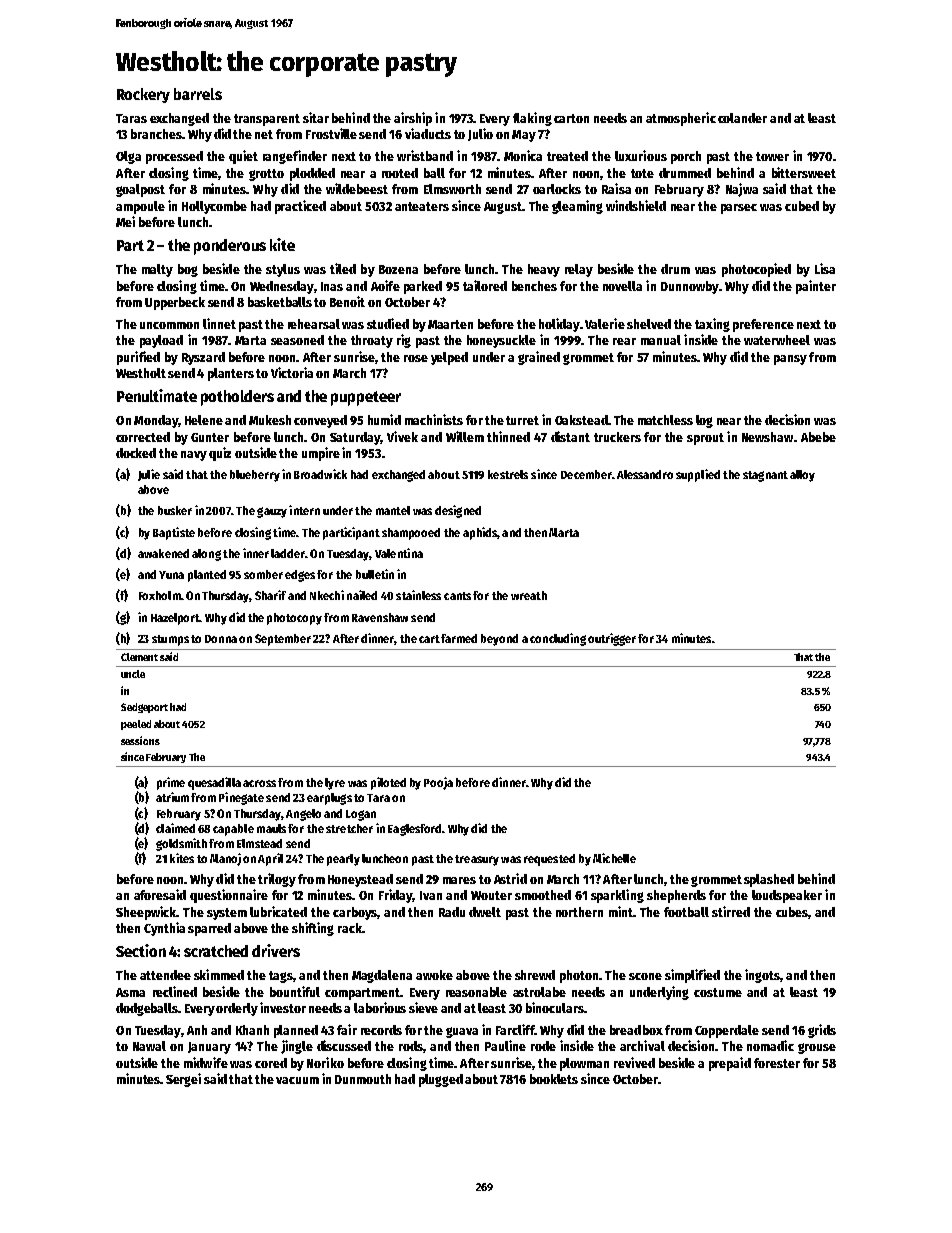  What do you see at coordinates (295, 157) in the document?
I see `rangefinder` at bounding box center [295, 157].
